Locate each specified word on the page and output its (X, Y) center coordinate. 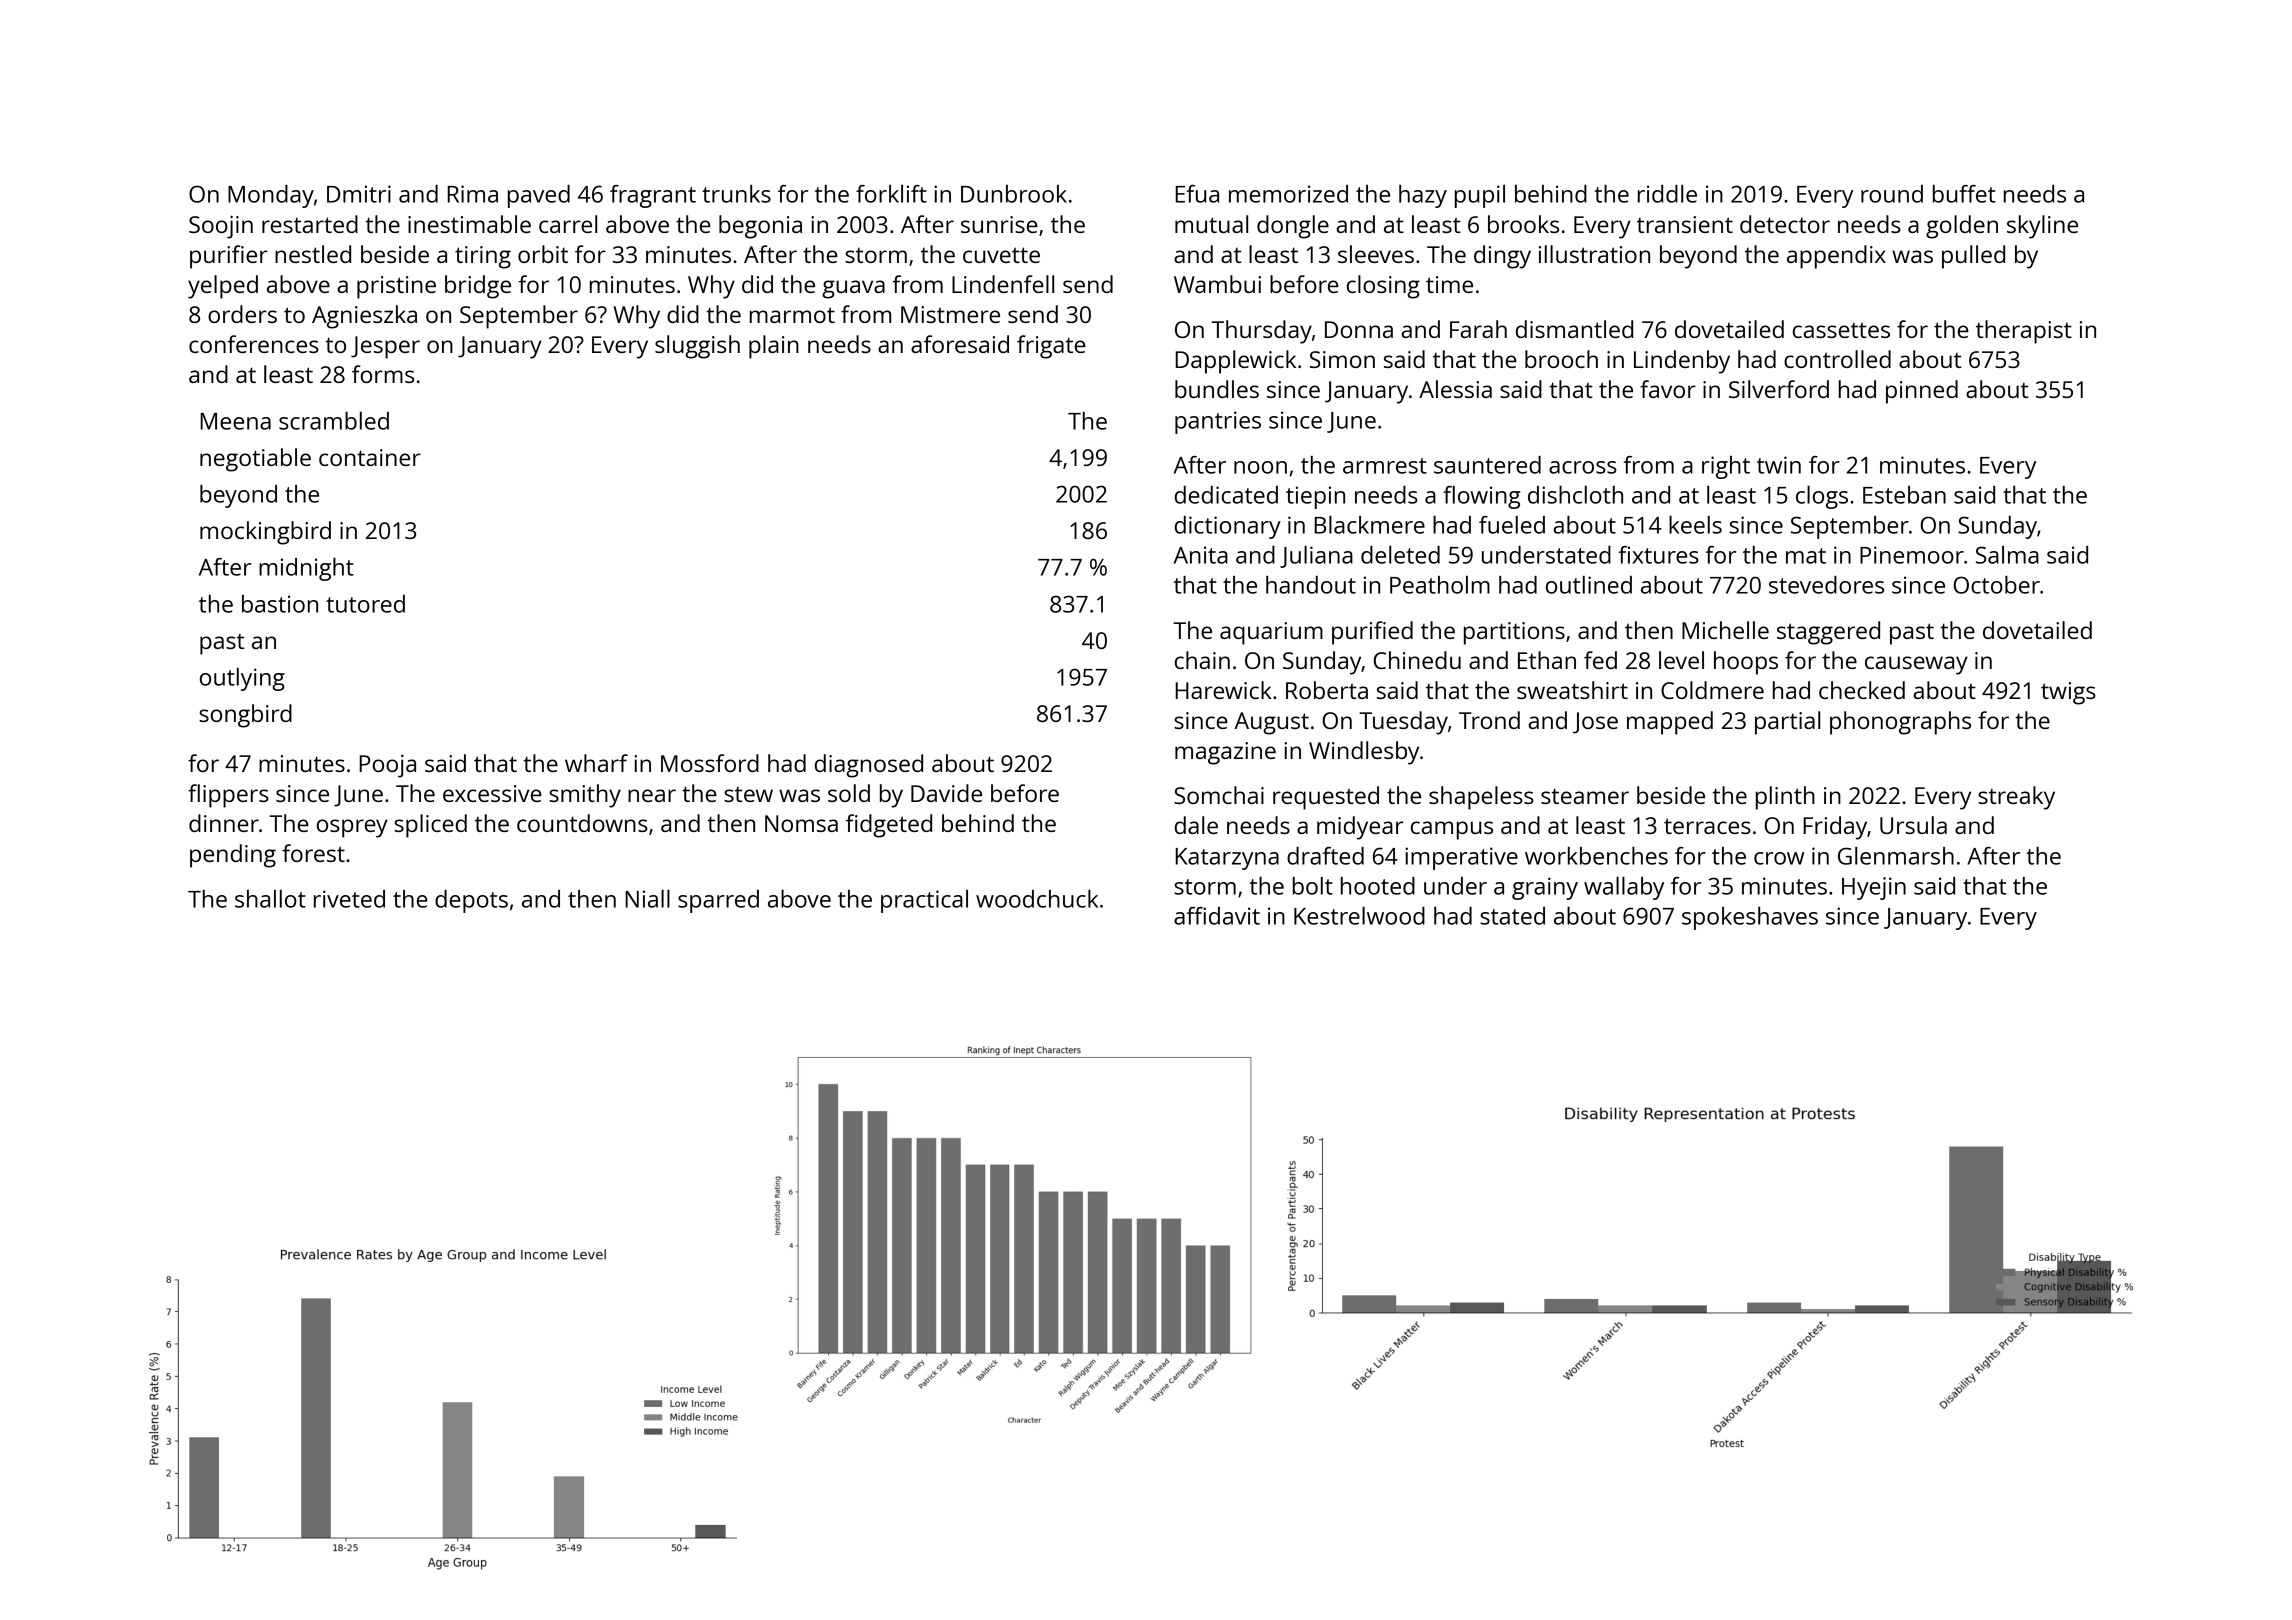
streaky (2016, 798)
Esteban (1904, 495)
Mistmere (950, 314)
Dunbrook (1014, 194)
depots (471, 901)
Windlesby (1364, 753)
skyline (2042, 227)
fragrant (653, 196)
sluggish (697, 347)
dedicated (1226, 495)
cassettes (1841, 330)
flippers (228, 796)
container (370, 457)
